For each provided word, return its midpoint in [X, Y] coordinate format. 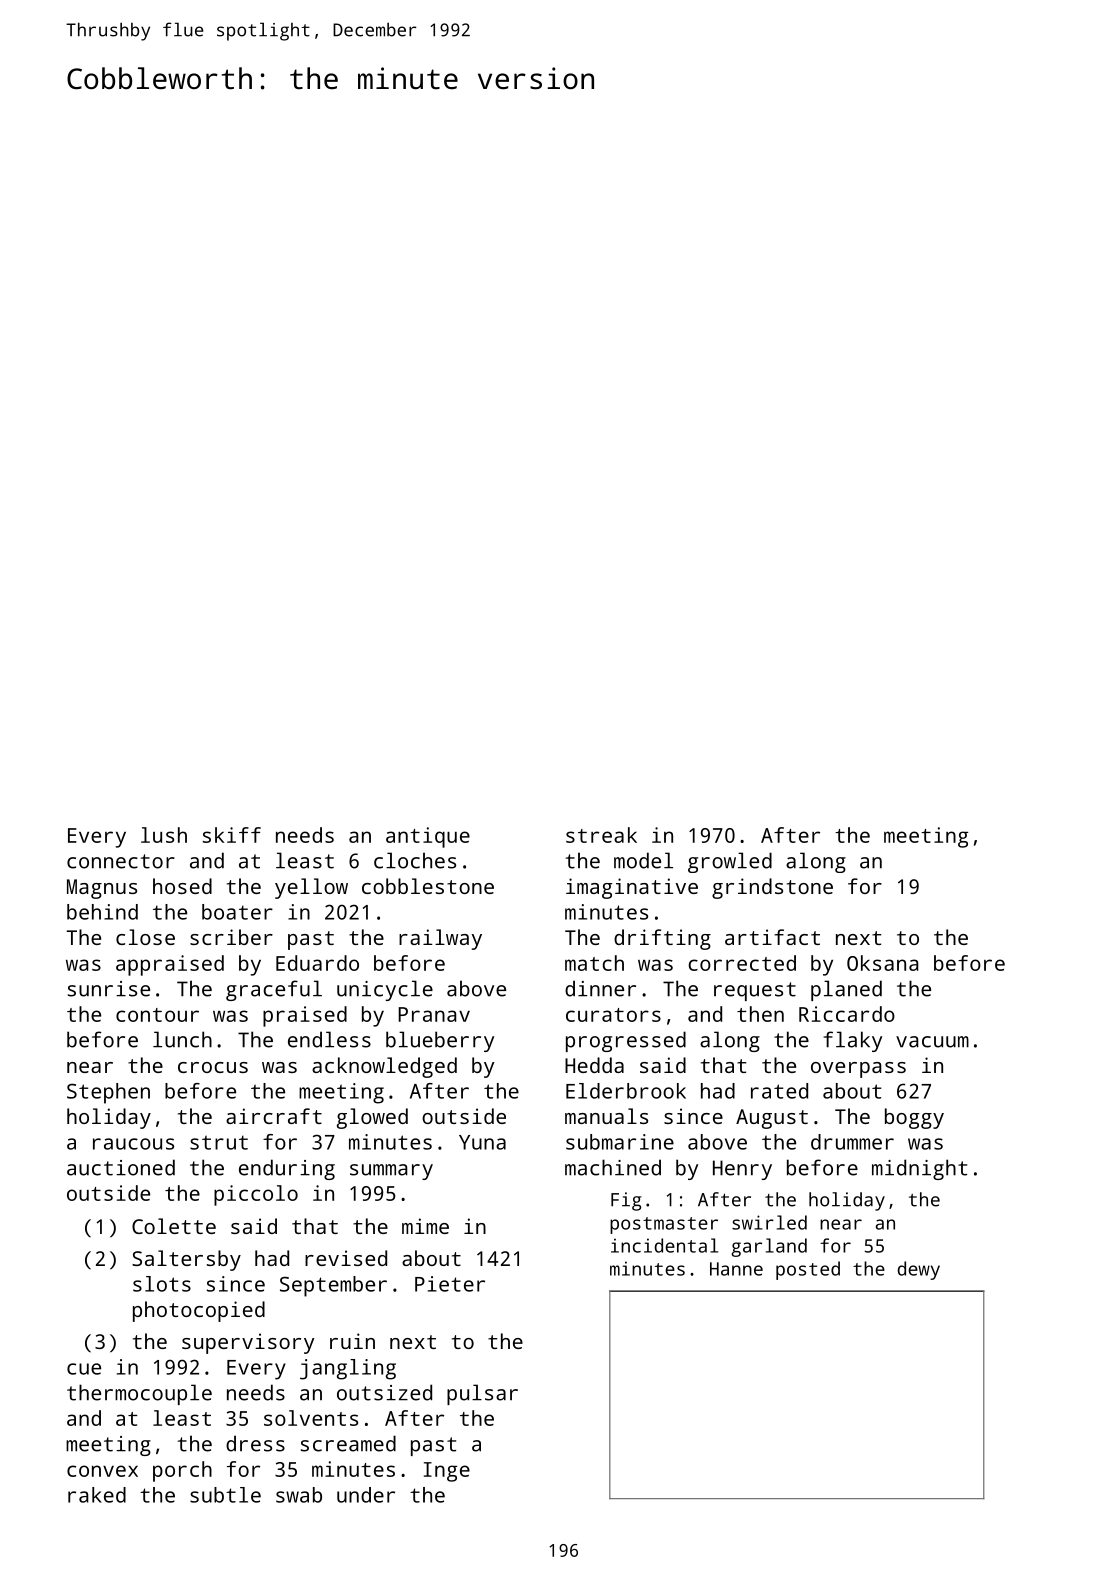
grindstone [772, 888]
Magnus [102, 889]
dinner [600, 988]
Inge [447, 1472]
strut [219, 1142]
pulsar [482, 1394]
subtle [225, 1495]
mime [425, 1226]
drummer [852, 1142]
